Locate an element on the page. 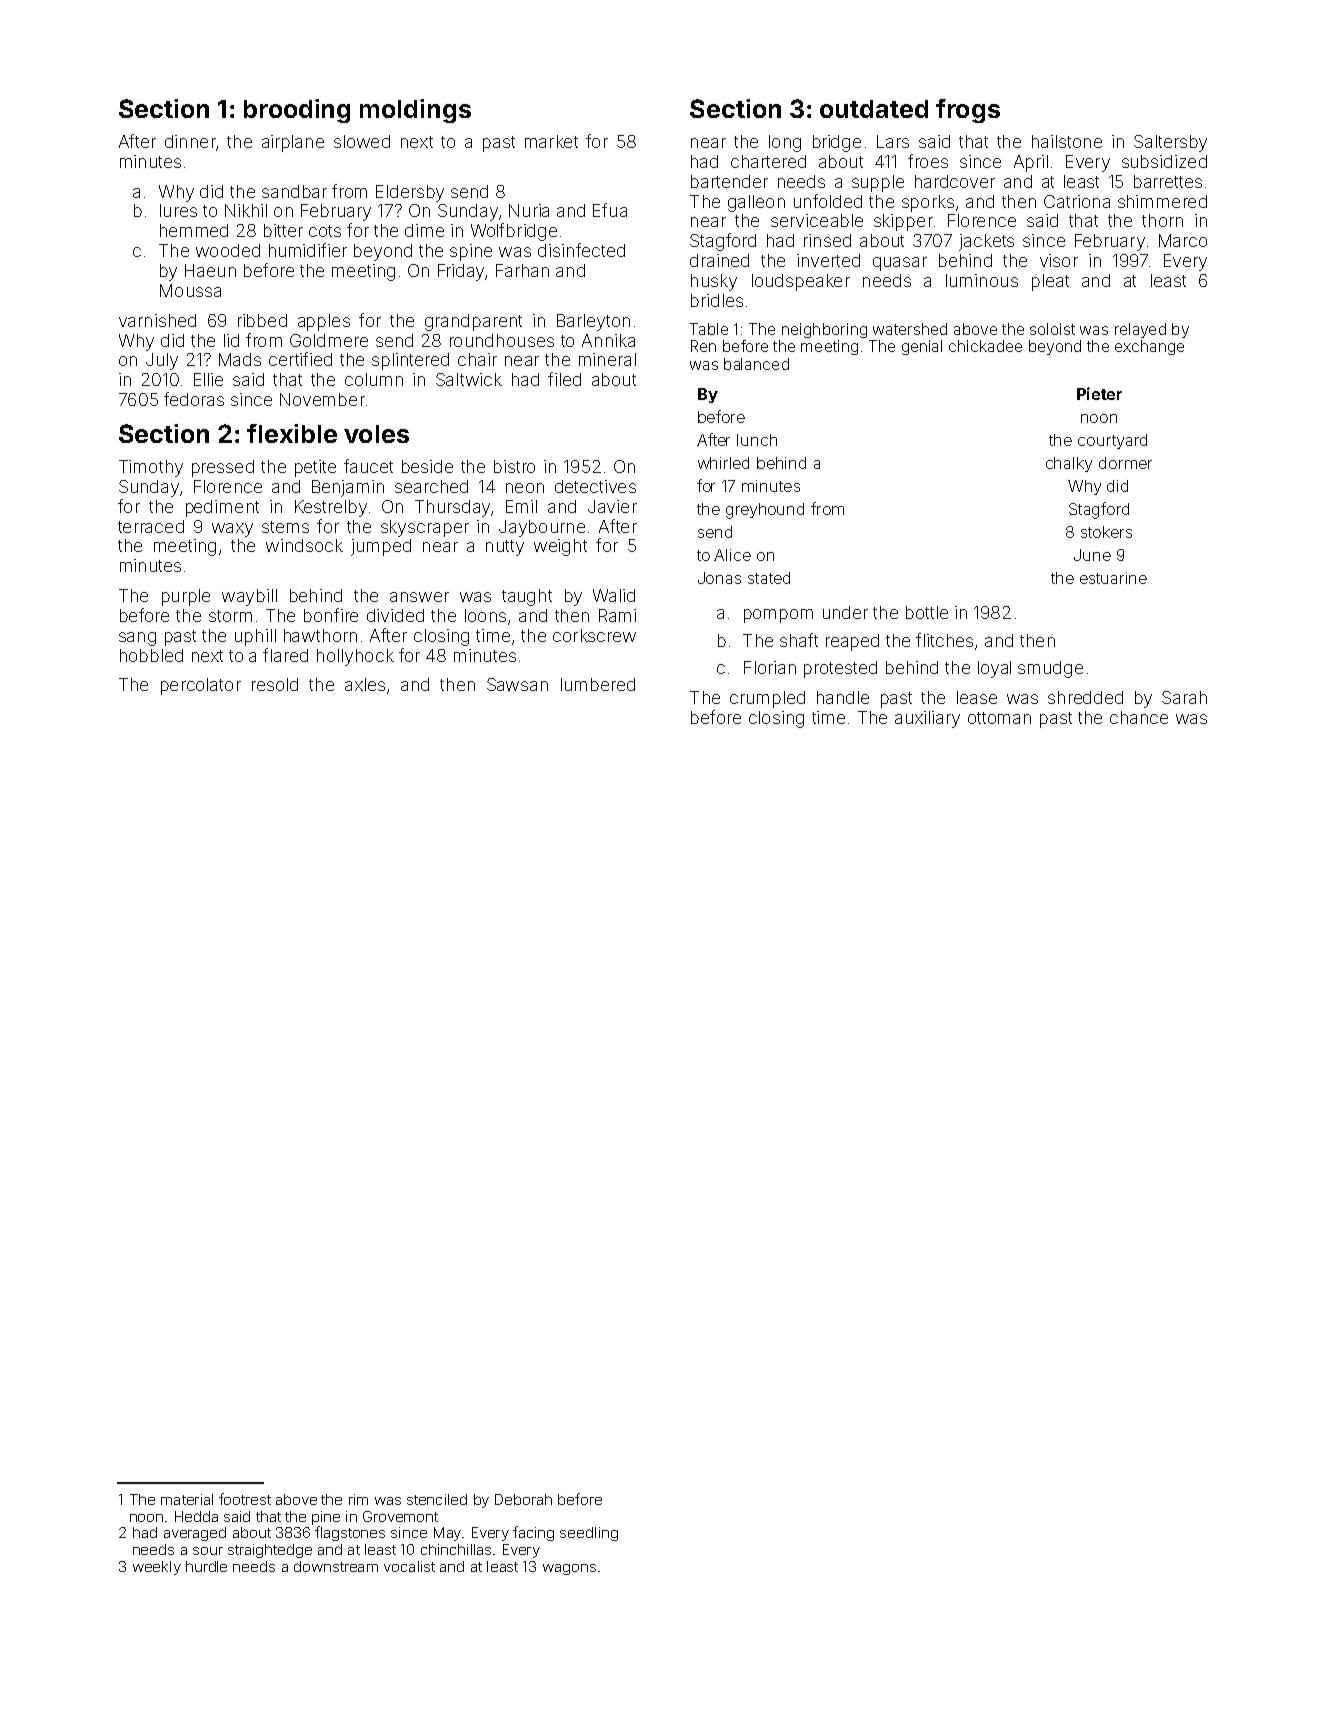 This document has height=1716, width=1326. Deborah is located at coordinates (523, 1499).
